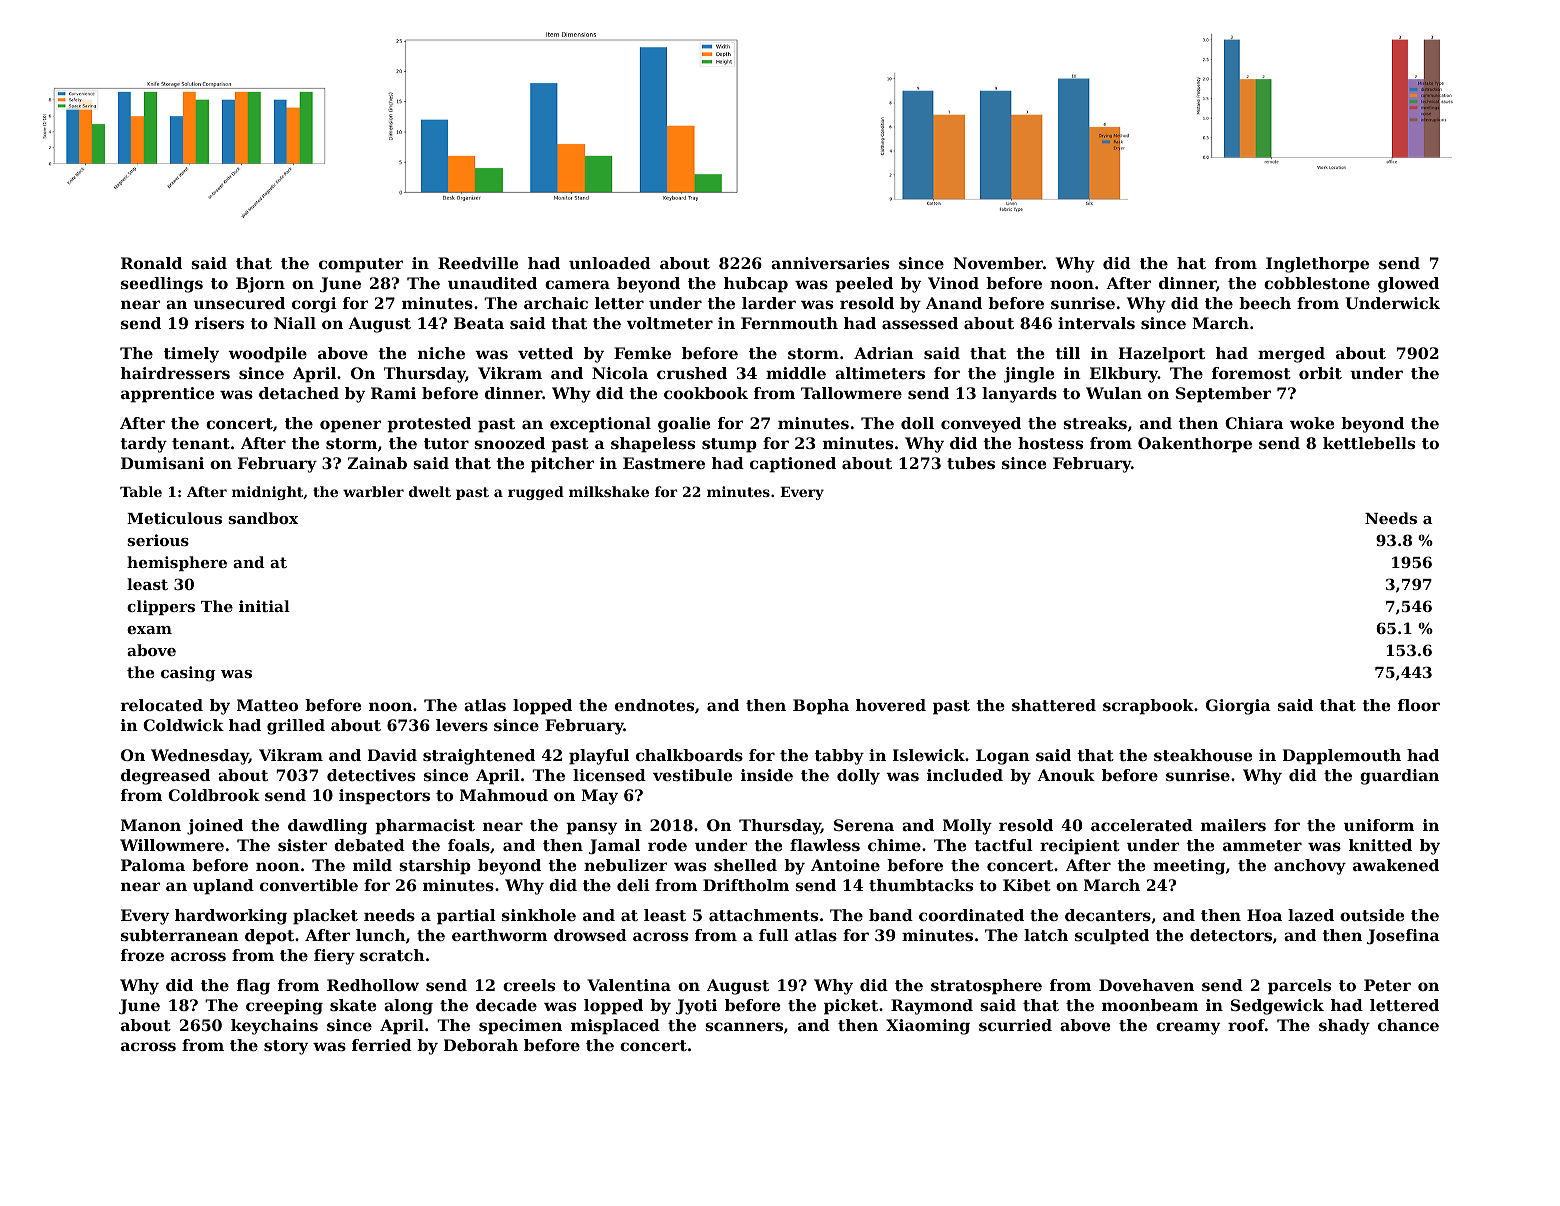 This page has height=1206, width=1560. Describe the element at coordinates (953, 283) in the page. I see `Vinod` at that location.
